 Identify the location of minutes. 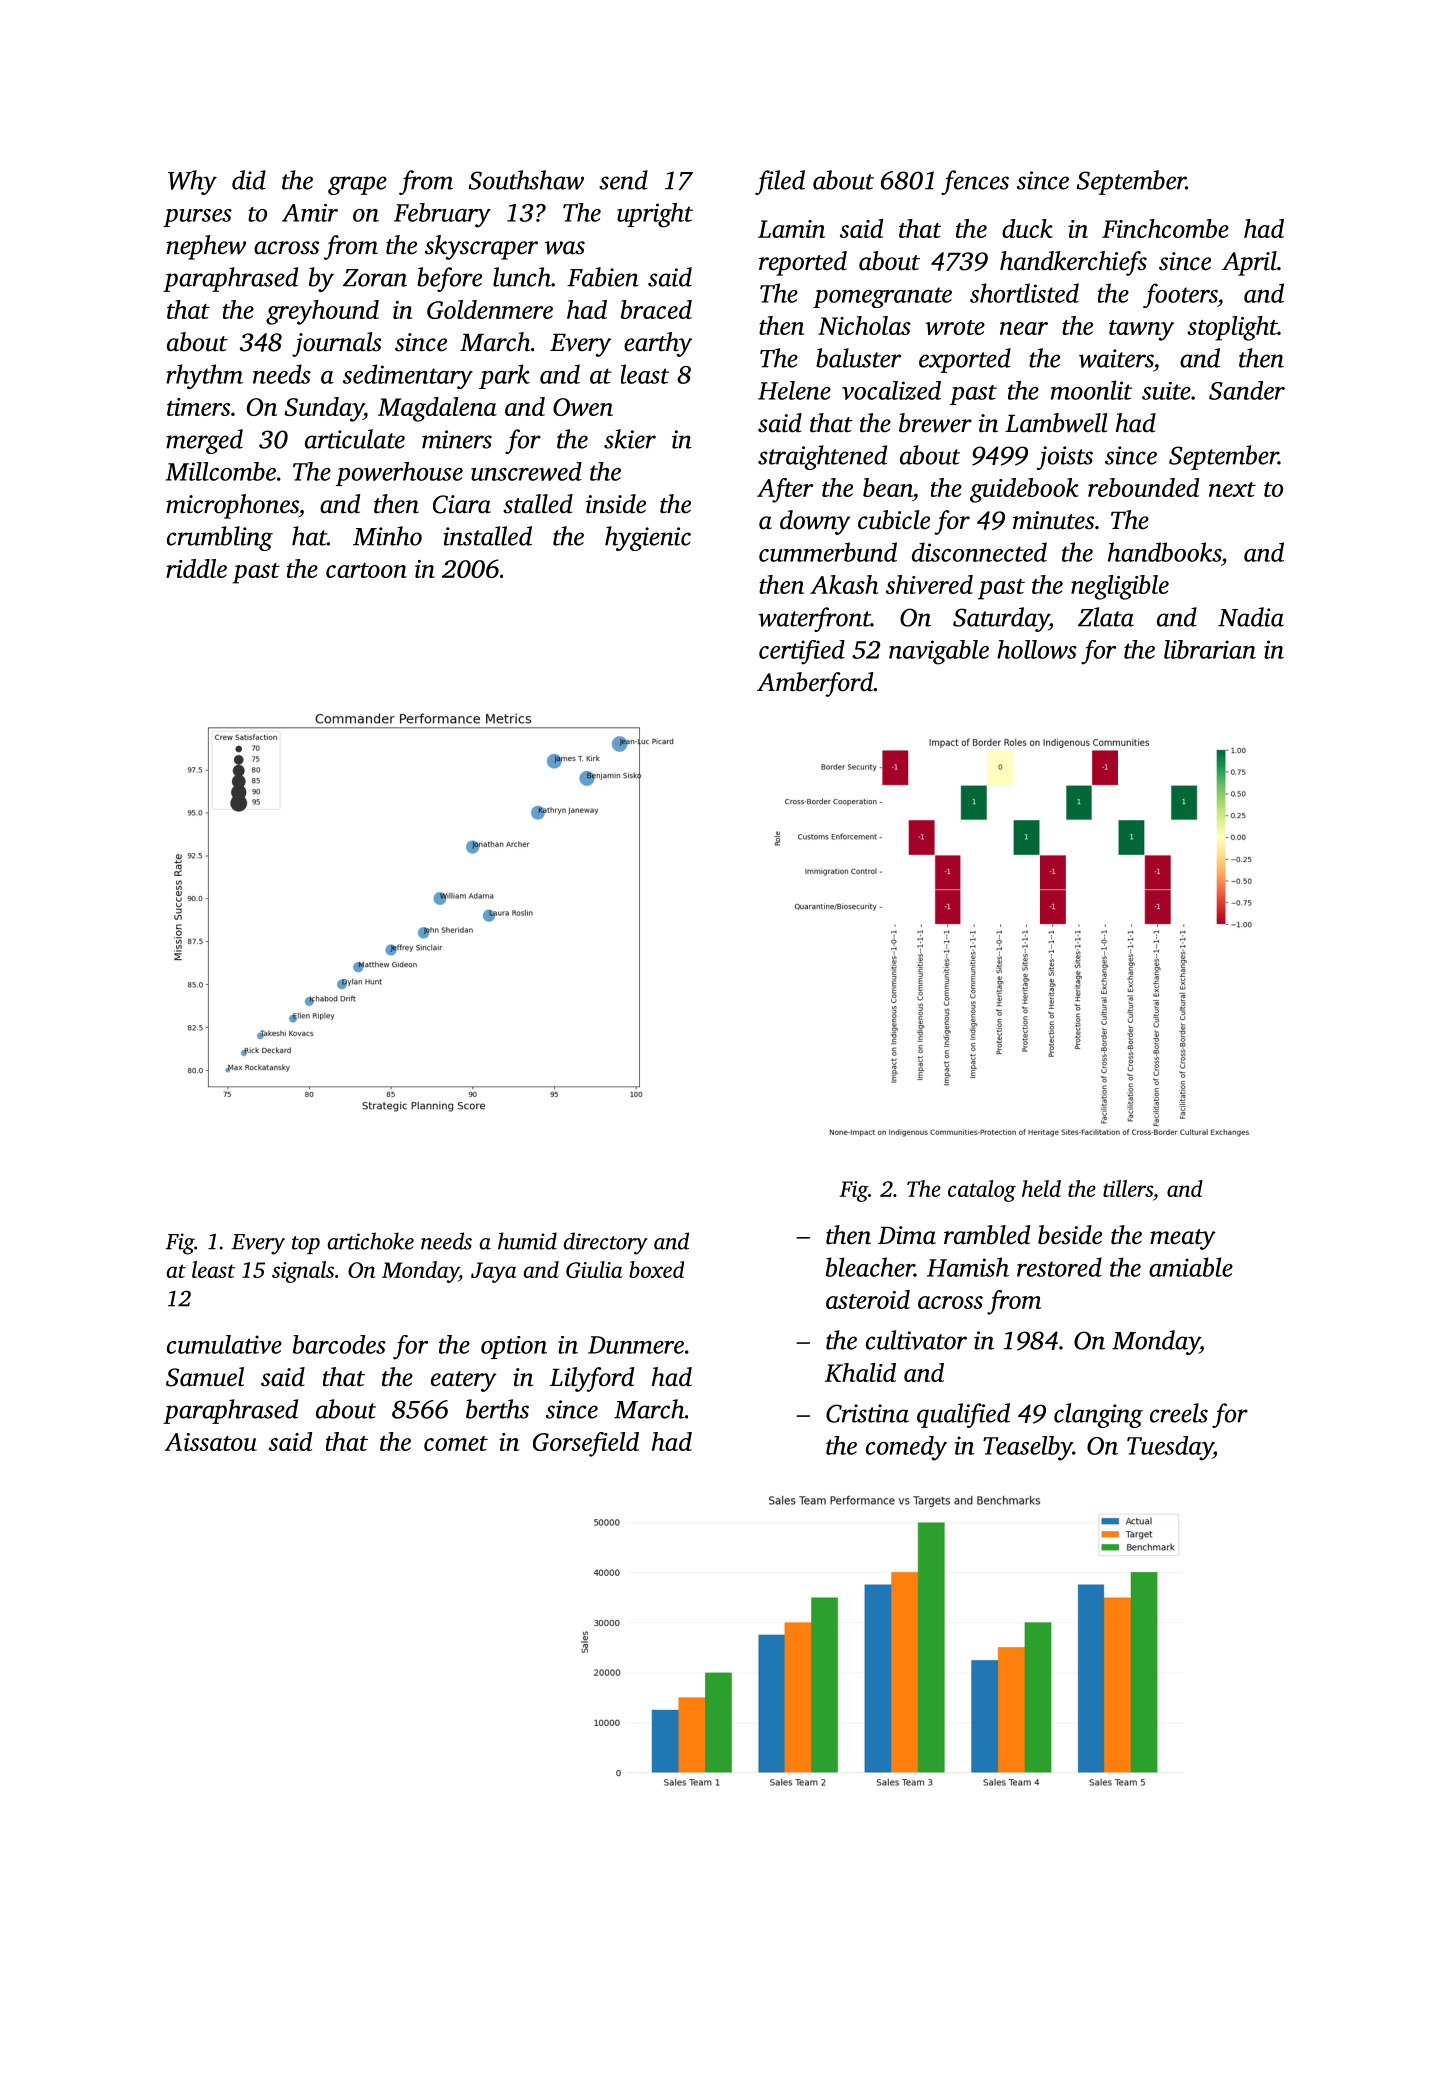
(1053, 520).
